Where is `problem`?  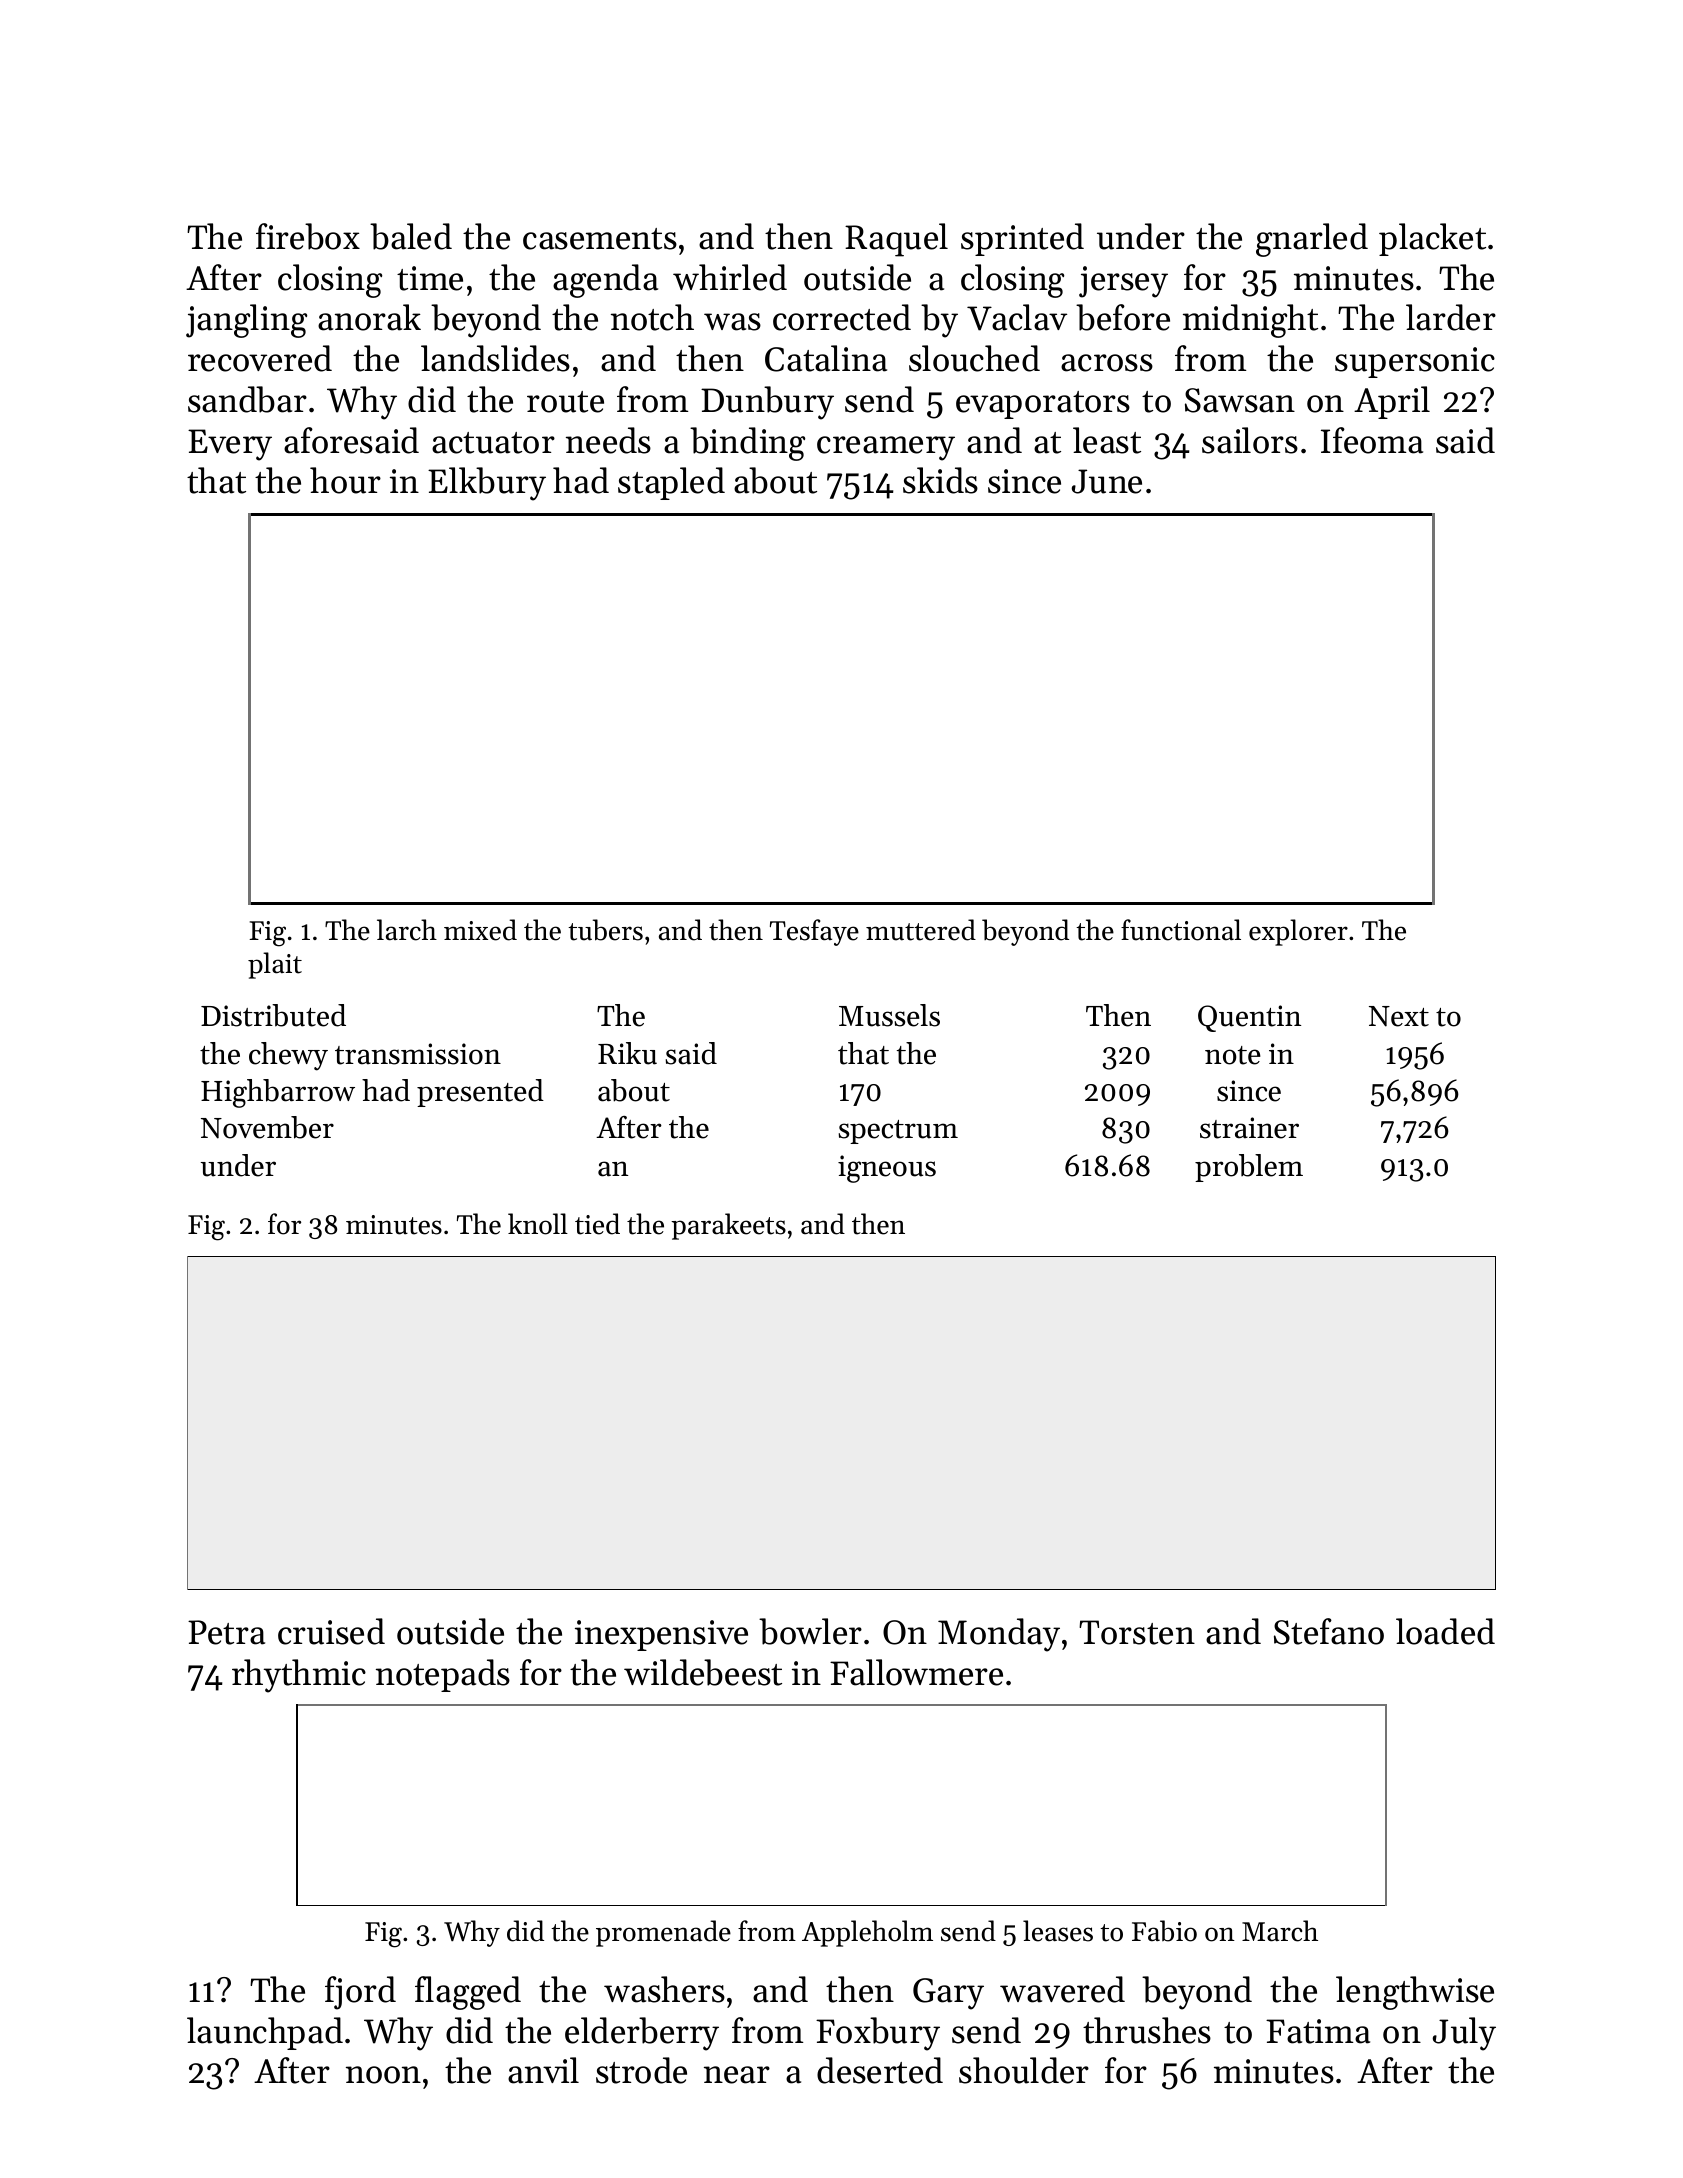
problem is located at coordinates (1249, 1168).
